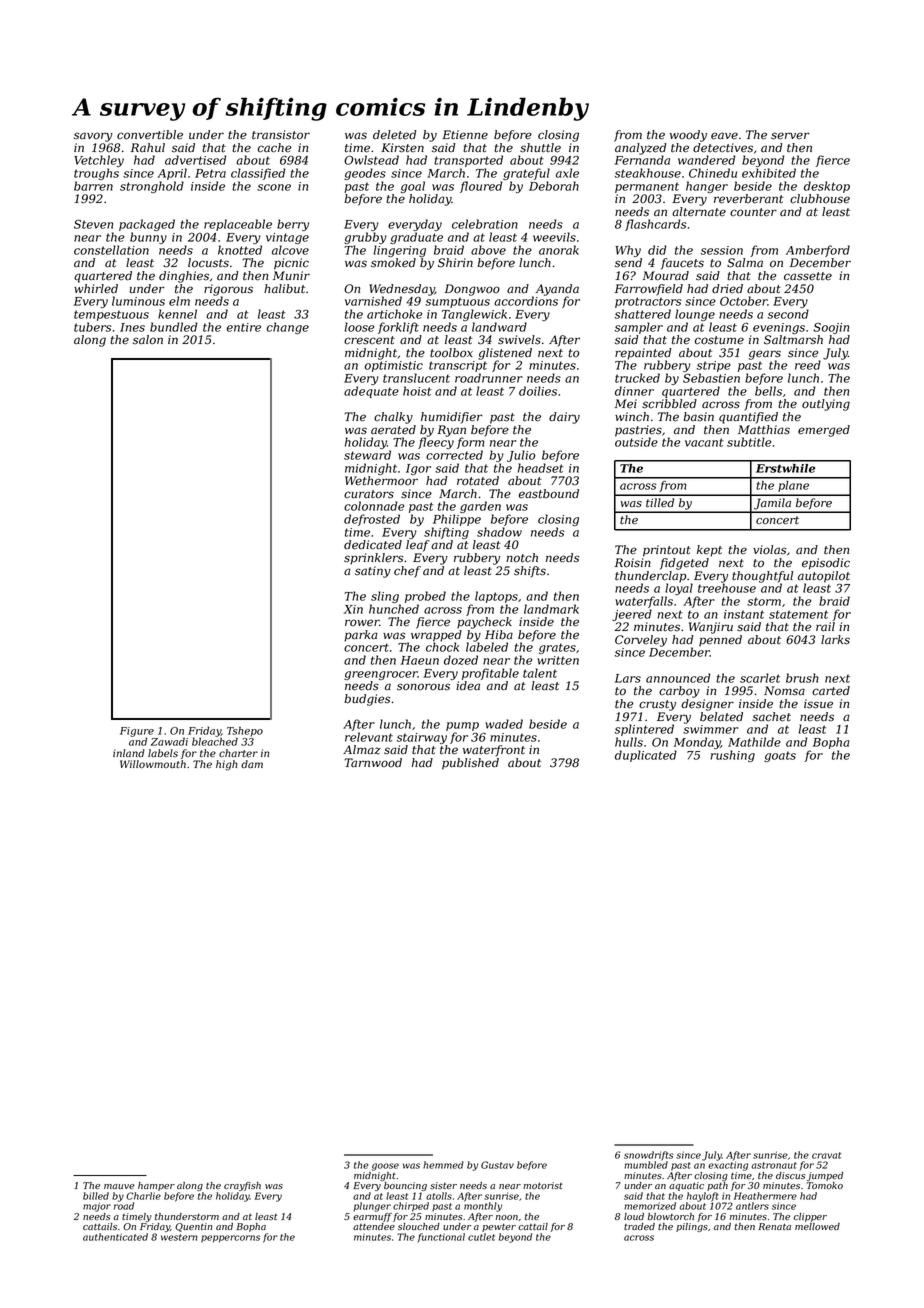 The width and height of the screenshot is (924, 1308). What do you see at coordinates (688, 136) in the screenshot?
I see `woody` at bounding box center [688, 136].
